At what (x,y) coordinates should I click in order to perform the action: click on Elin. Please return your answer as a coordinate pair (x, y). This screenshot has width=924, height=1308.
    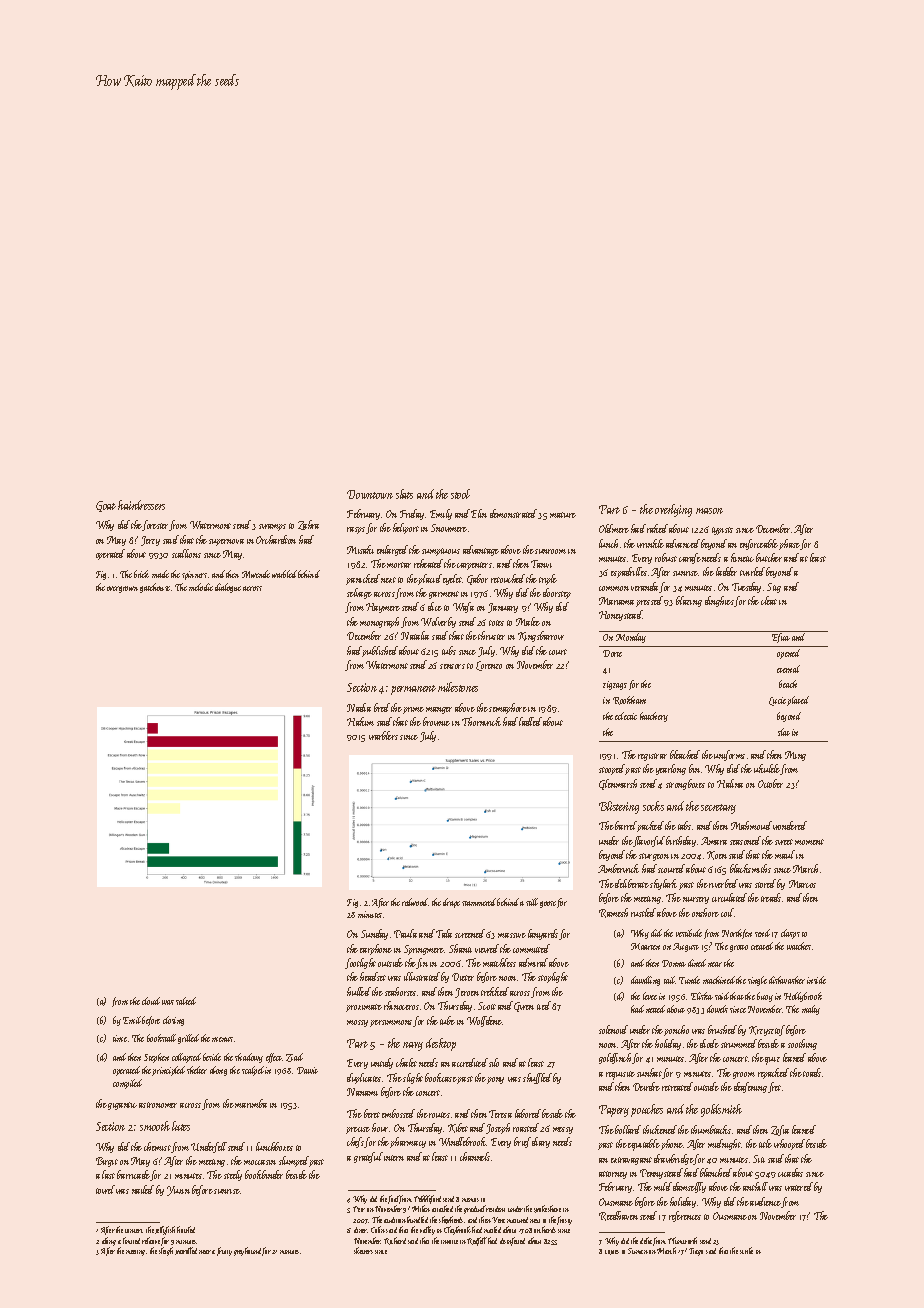
    Looking at the image, I should click on (479, 513).
